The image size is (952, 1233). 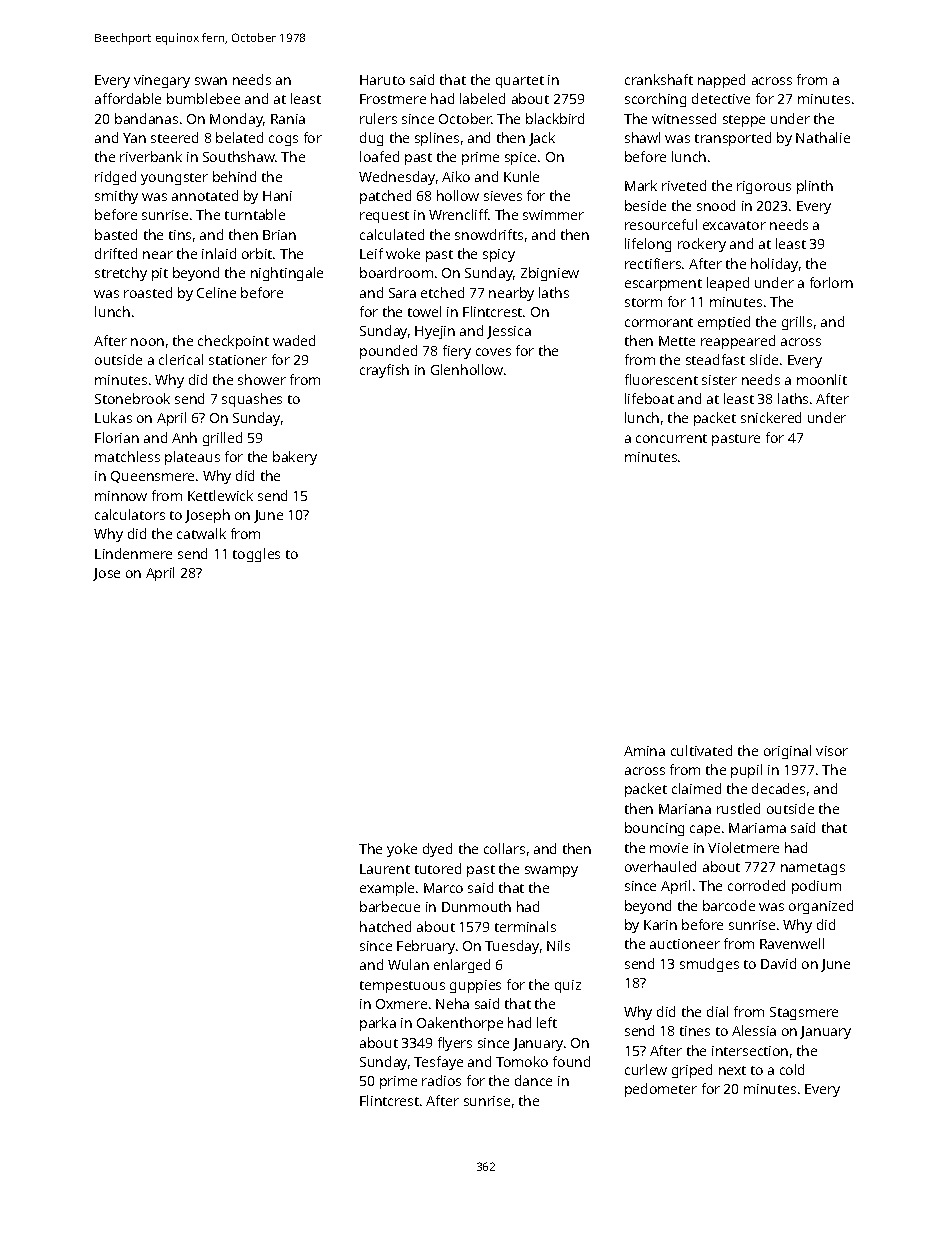 What do you see at coordinates (525, 926) in the document?
I see `terminals` at bounding box center [525, 926].
